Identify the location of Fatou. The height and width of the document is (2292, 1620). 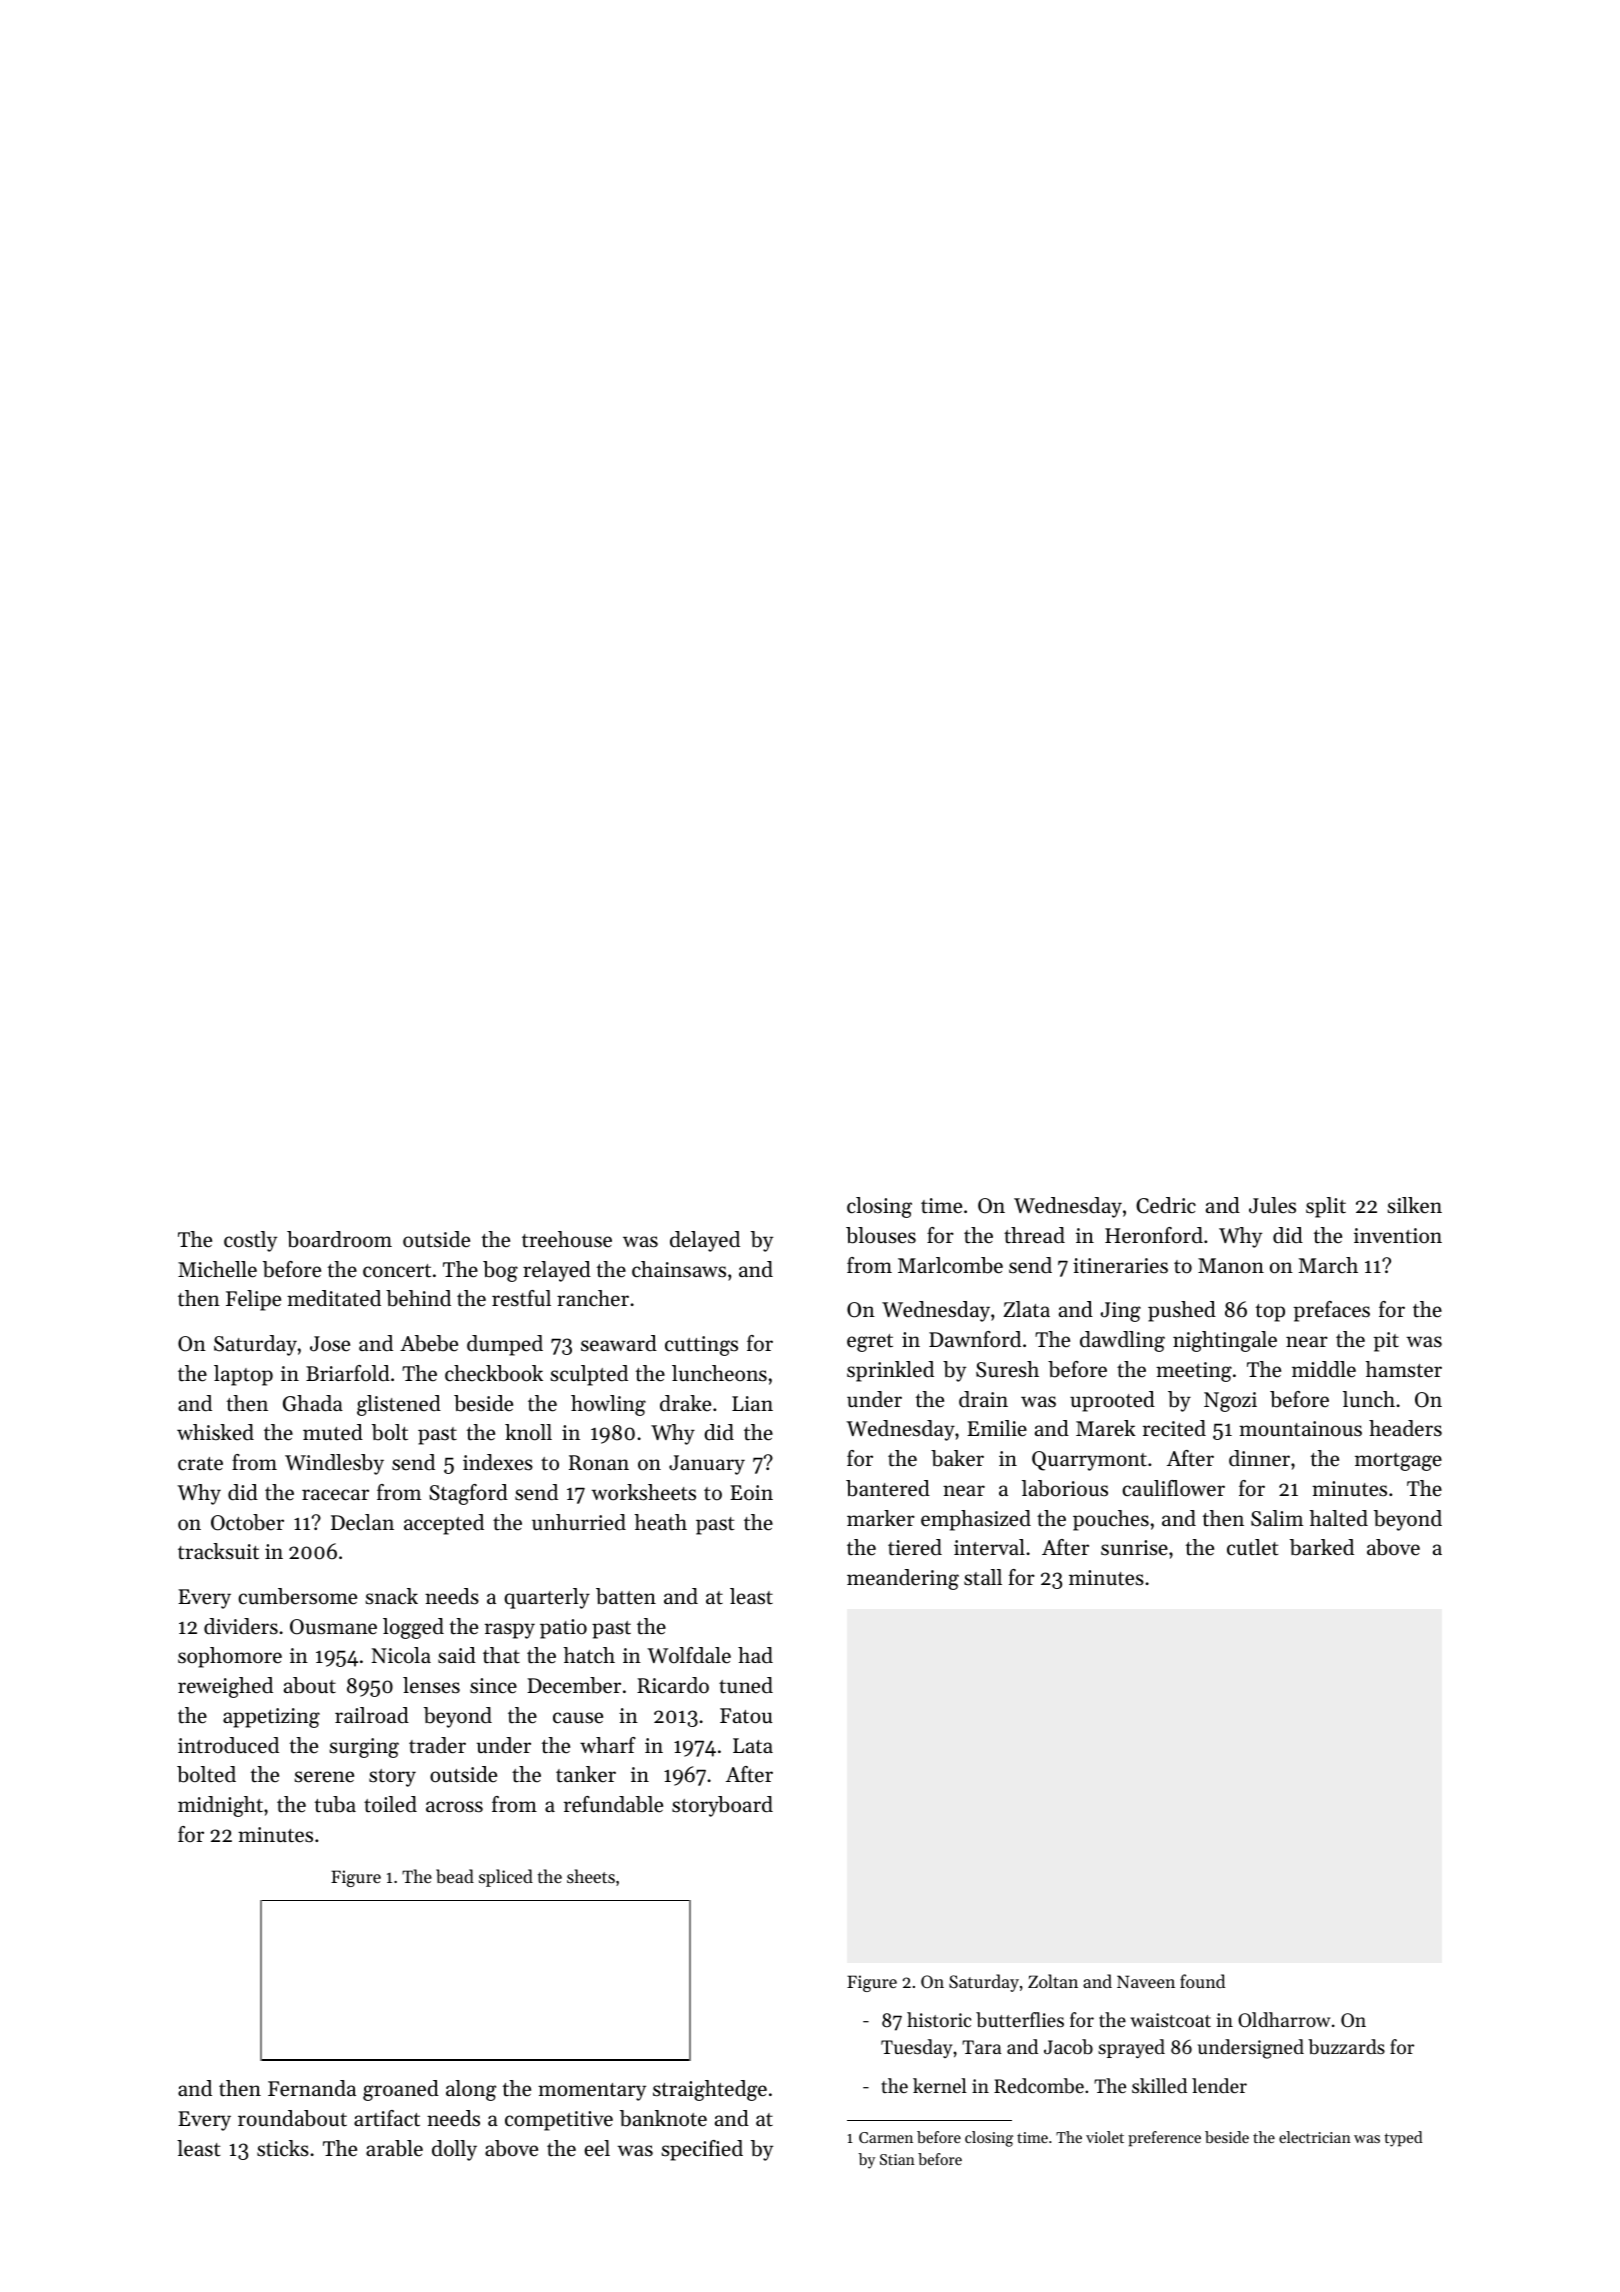
(746, 1716).
